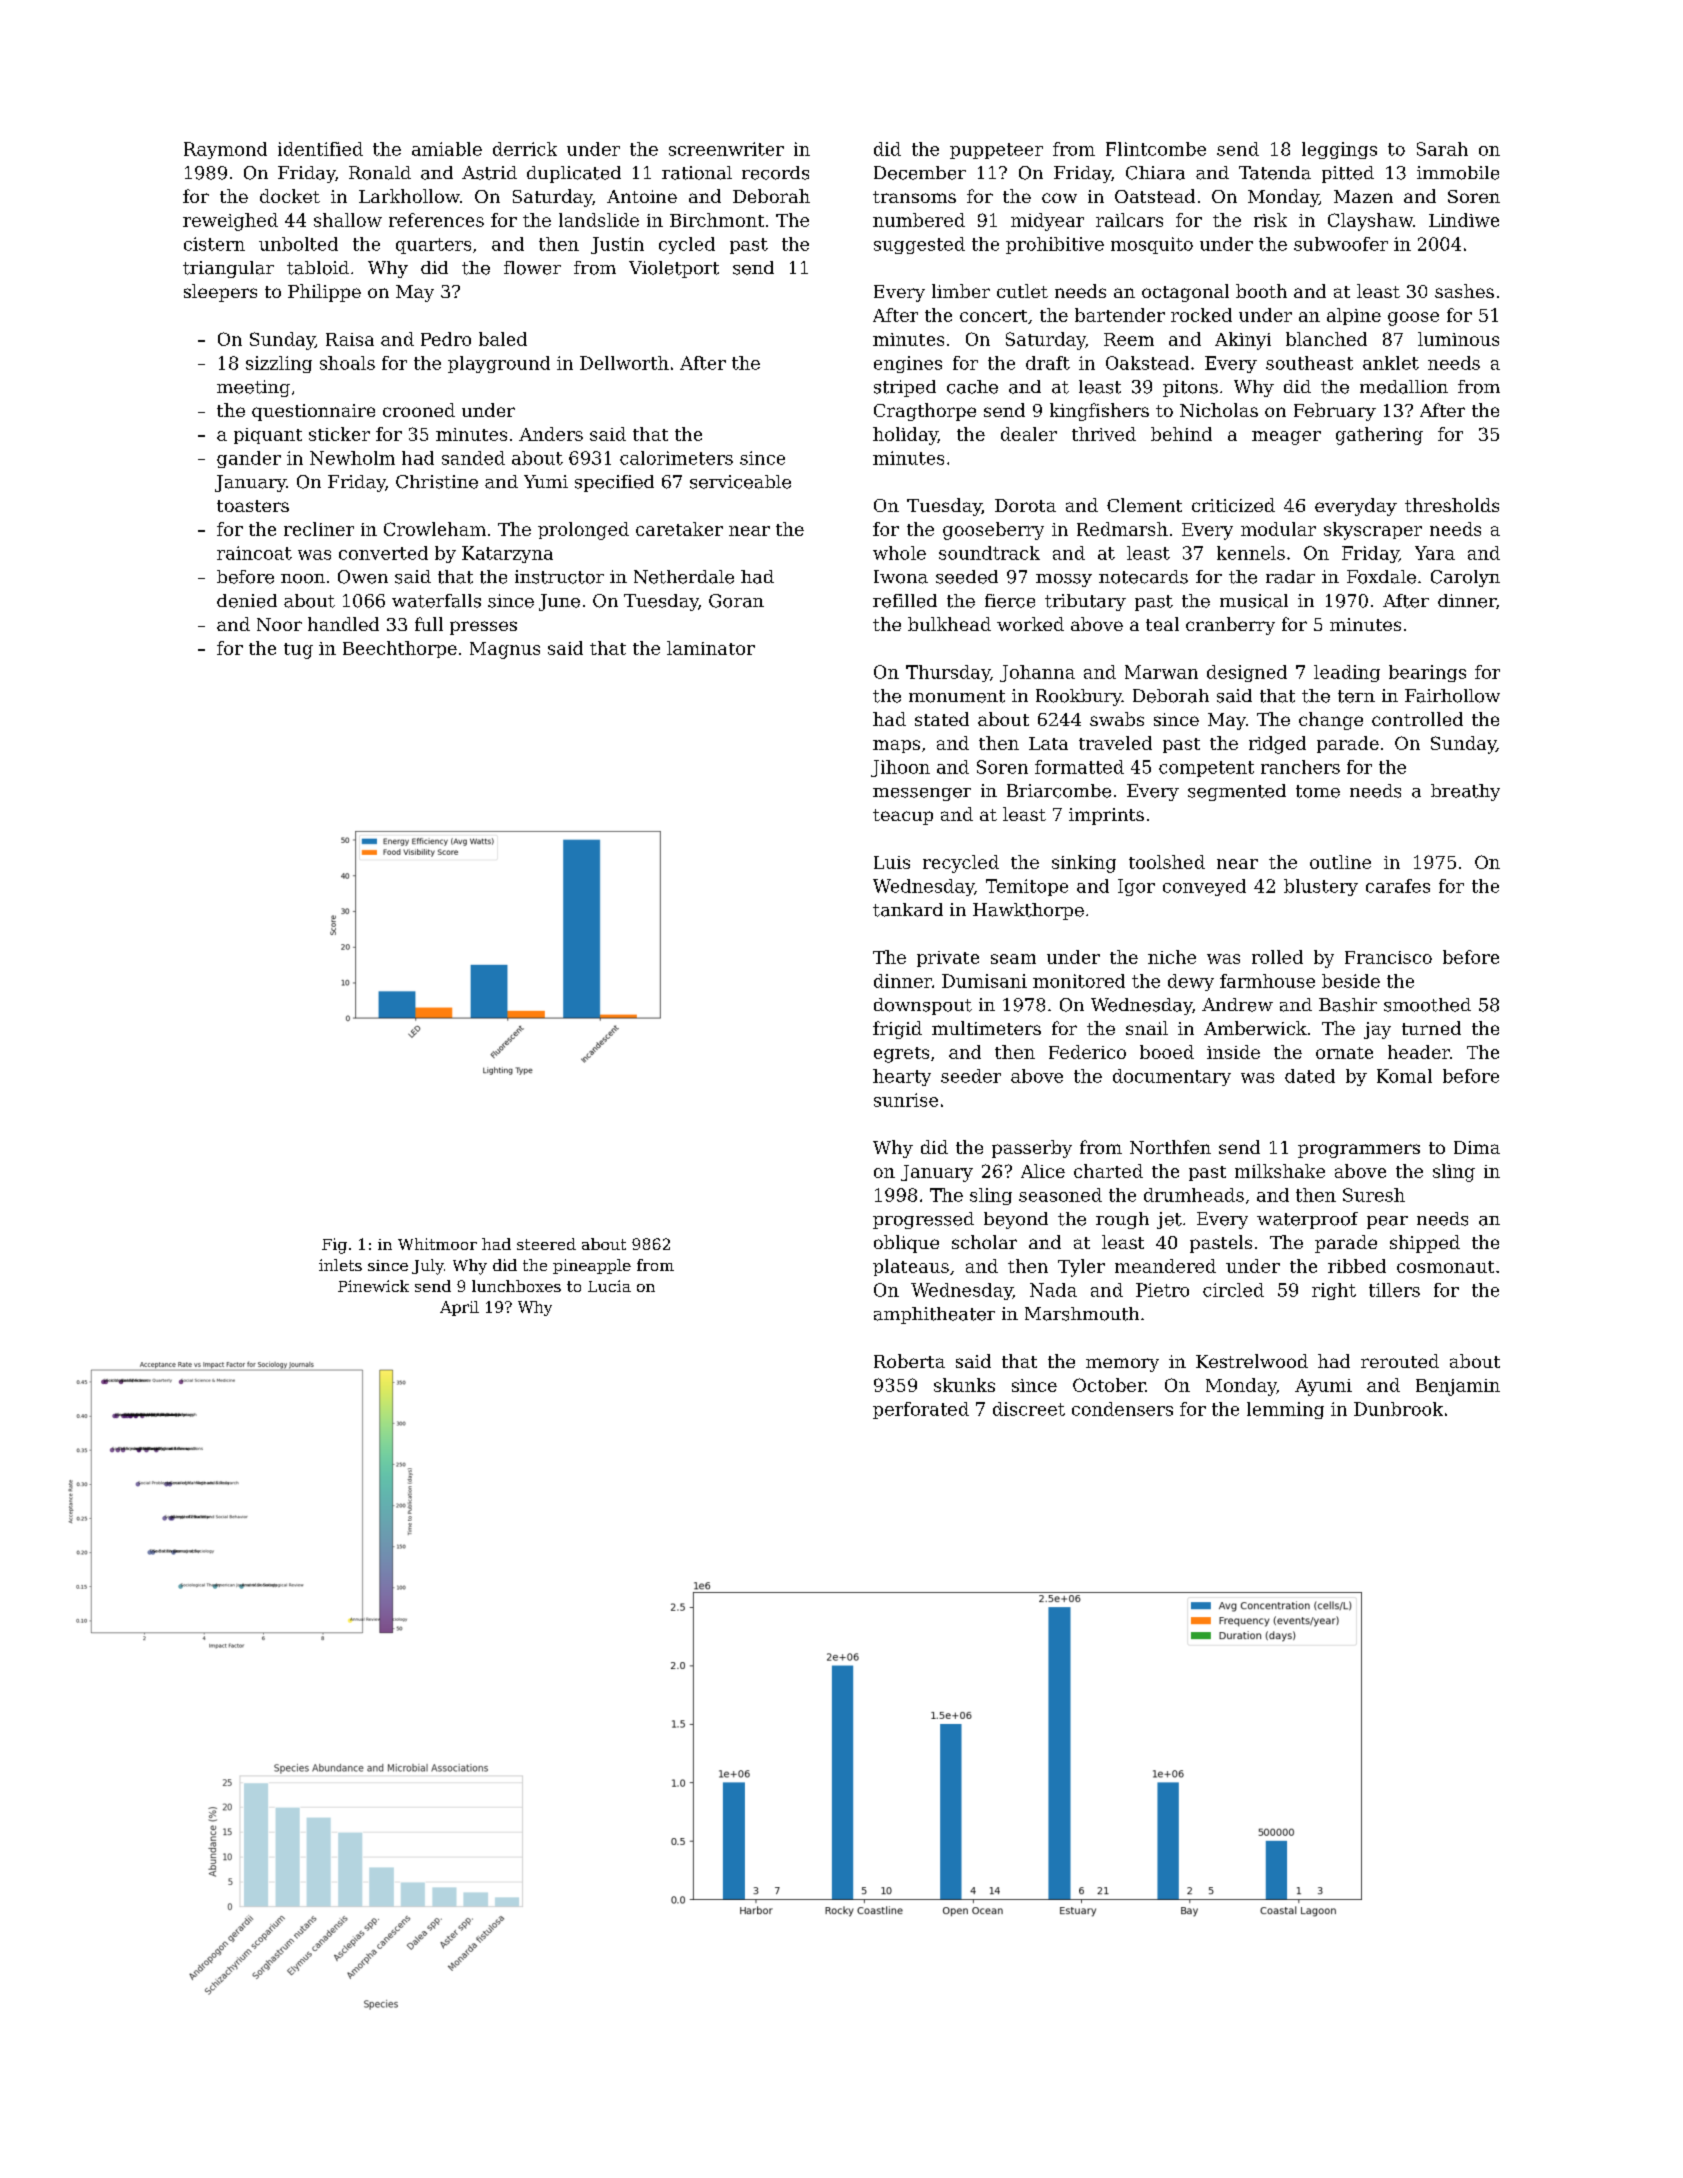 The width and height of the screenshot is (1683, 2178). I want to click on cranberry, so click(1230, 626).
